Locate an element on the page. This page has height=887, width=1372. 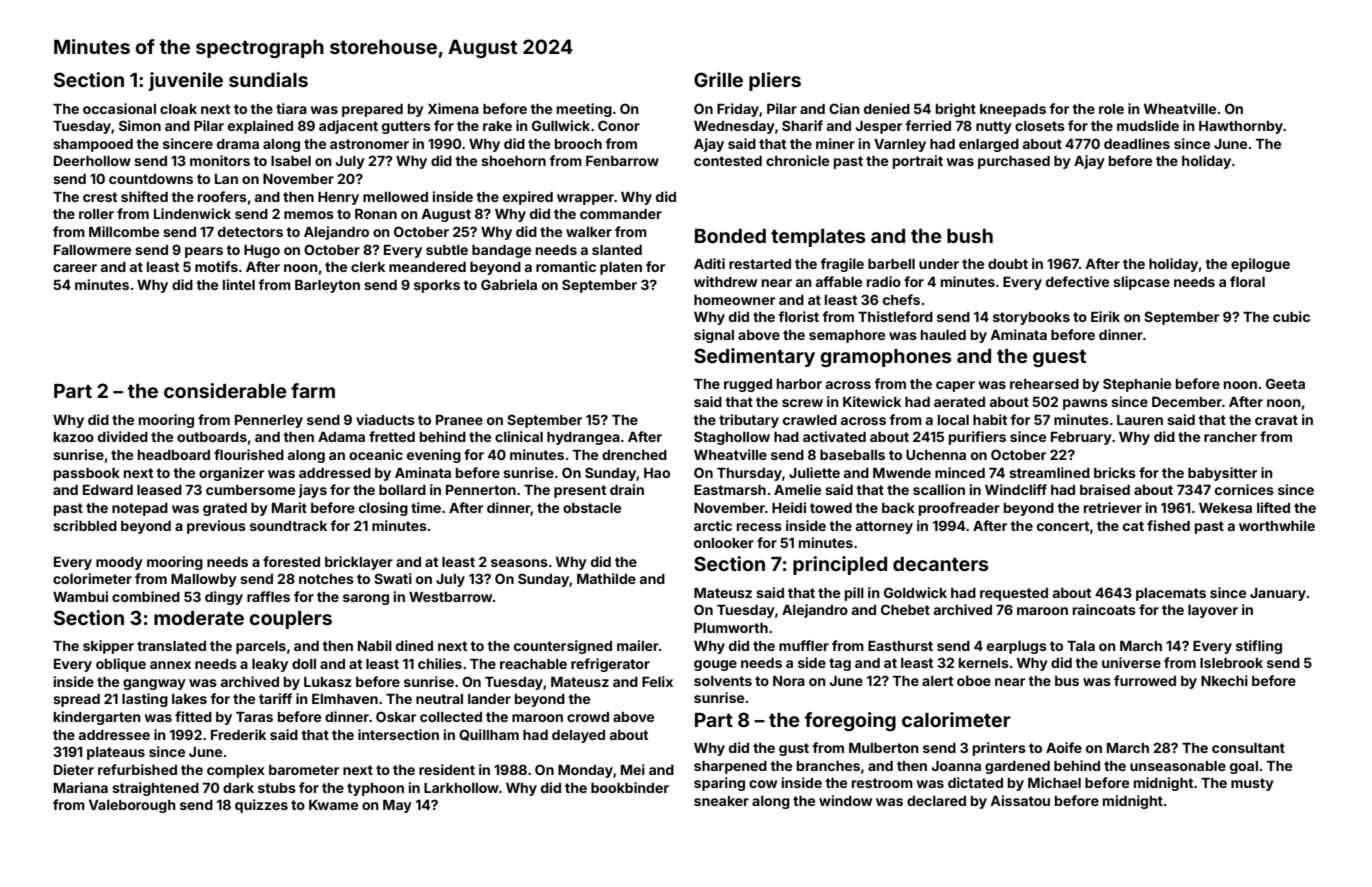
Aoife is located at coordinates (1064, 747).
